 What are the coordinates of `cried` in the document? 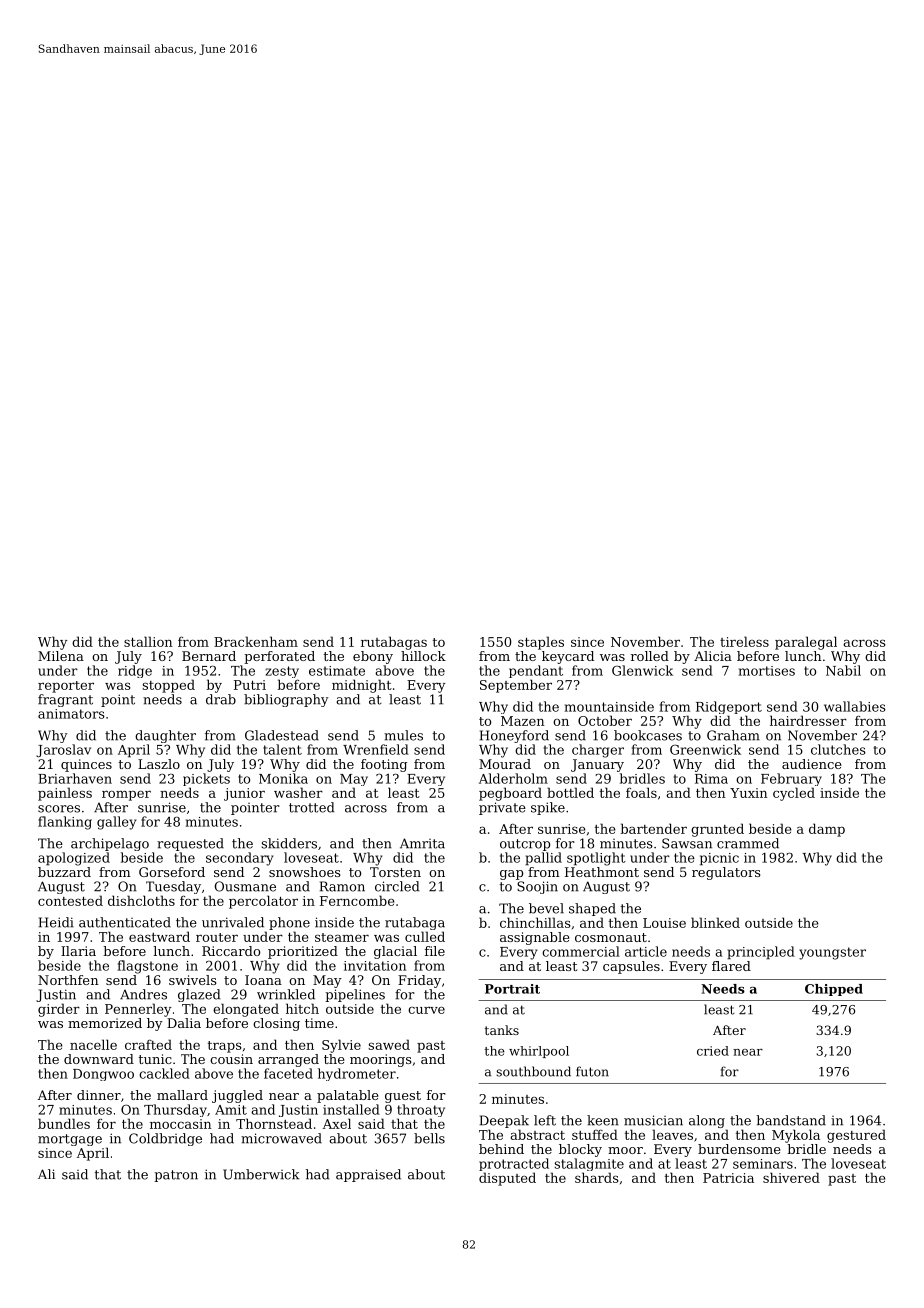 It's located at (713, 1051).
